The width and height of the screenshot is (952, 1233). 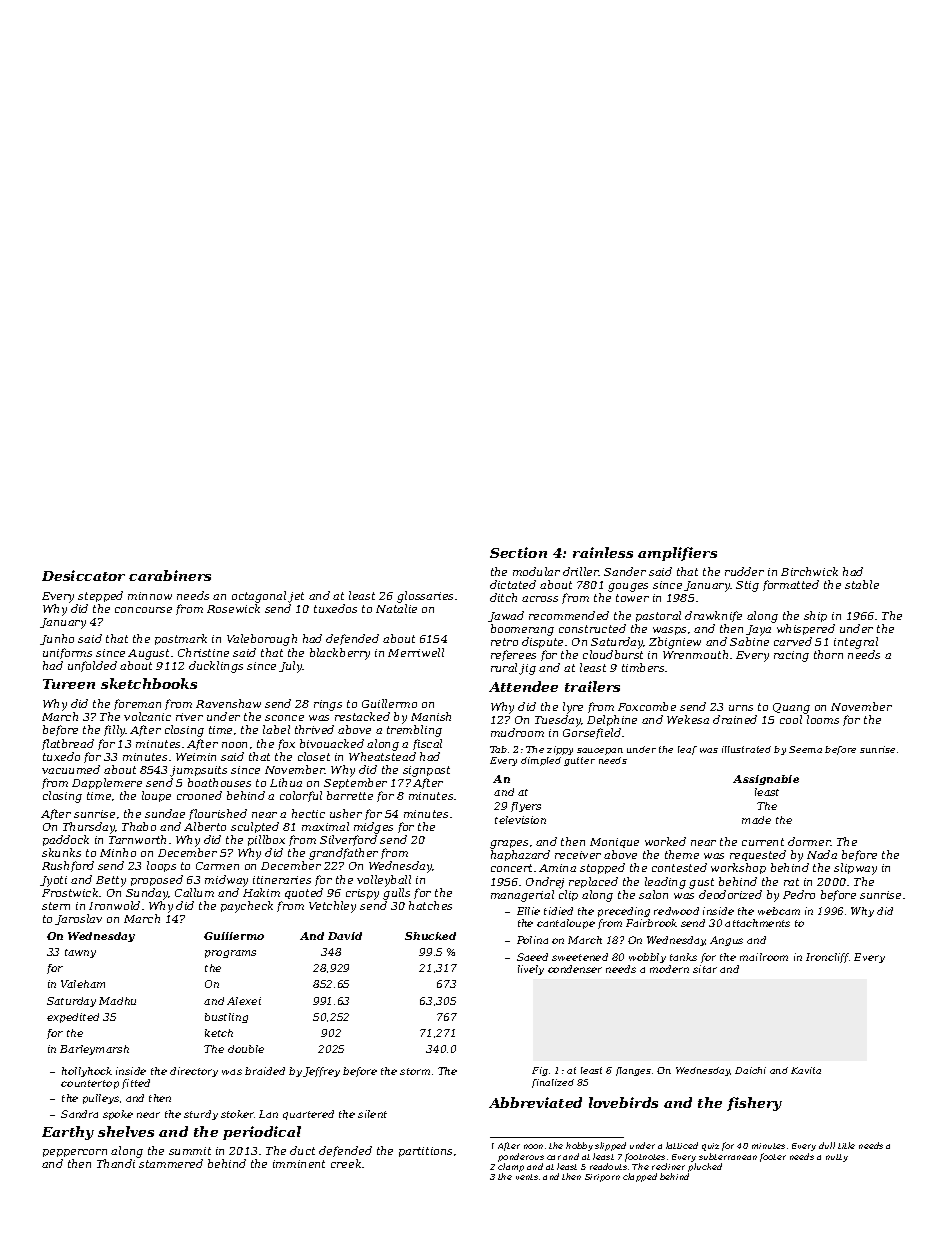 What do you see at coordinates (181, 639) in the screenshot?
I see `postmark` at bounding box center [181, 639].
